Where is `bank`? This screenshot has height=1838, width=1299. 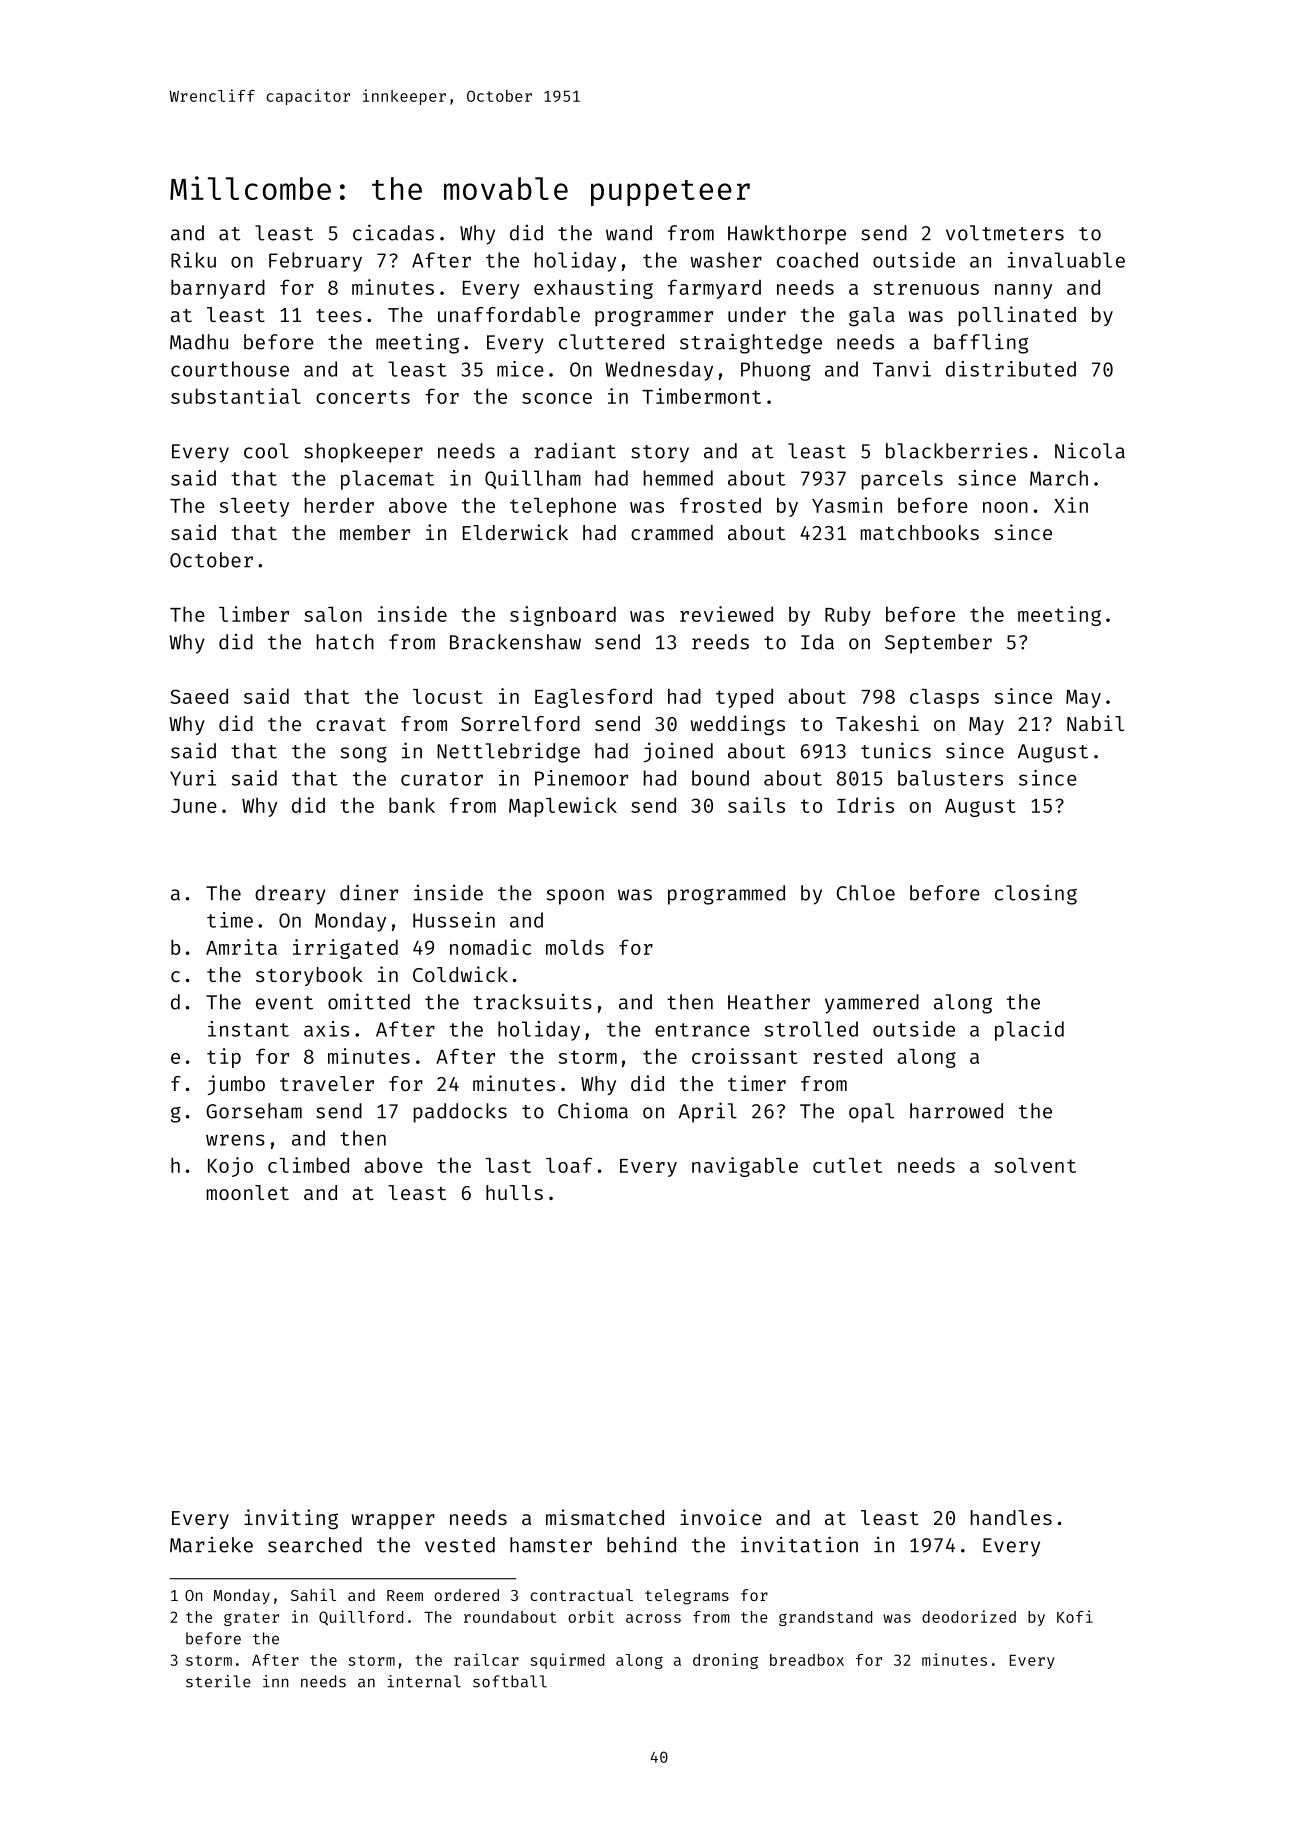
bank is located at coordinates (412, 805).
